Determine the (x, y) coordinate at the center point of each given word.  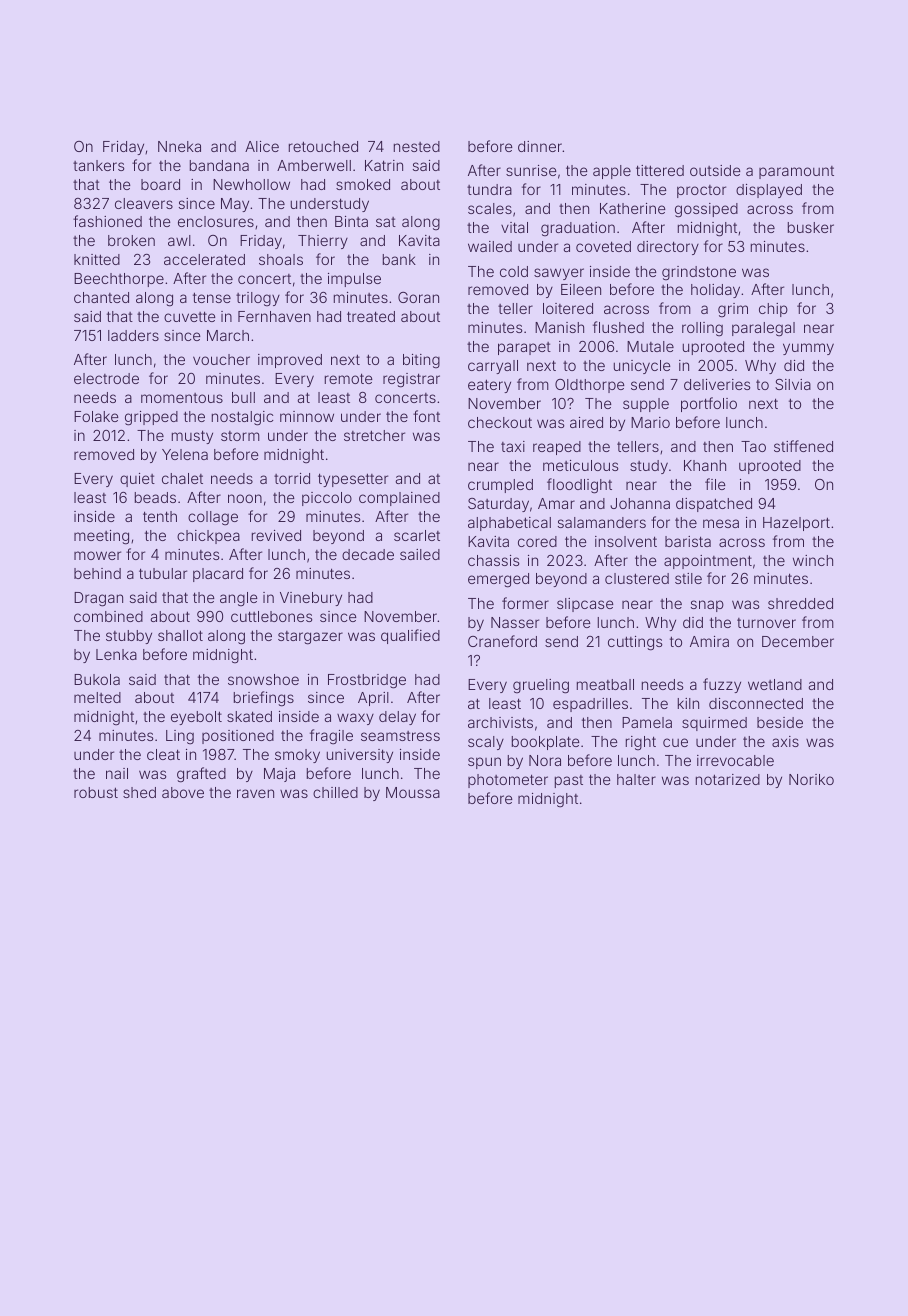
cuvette (190, 316)
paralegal (763, 329)
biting (421, 361)
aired (586, 422)
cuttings (635, 643)
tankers (98, 165)
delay (397, 718)
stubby (129, 637)
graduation (578, 229)
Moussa (413, 792)
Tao (753, 446)
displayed (769, 191)
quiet (137, 480)
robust (96, 792)
